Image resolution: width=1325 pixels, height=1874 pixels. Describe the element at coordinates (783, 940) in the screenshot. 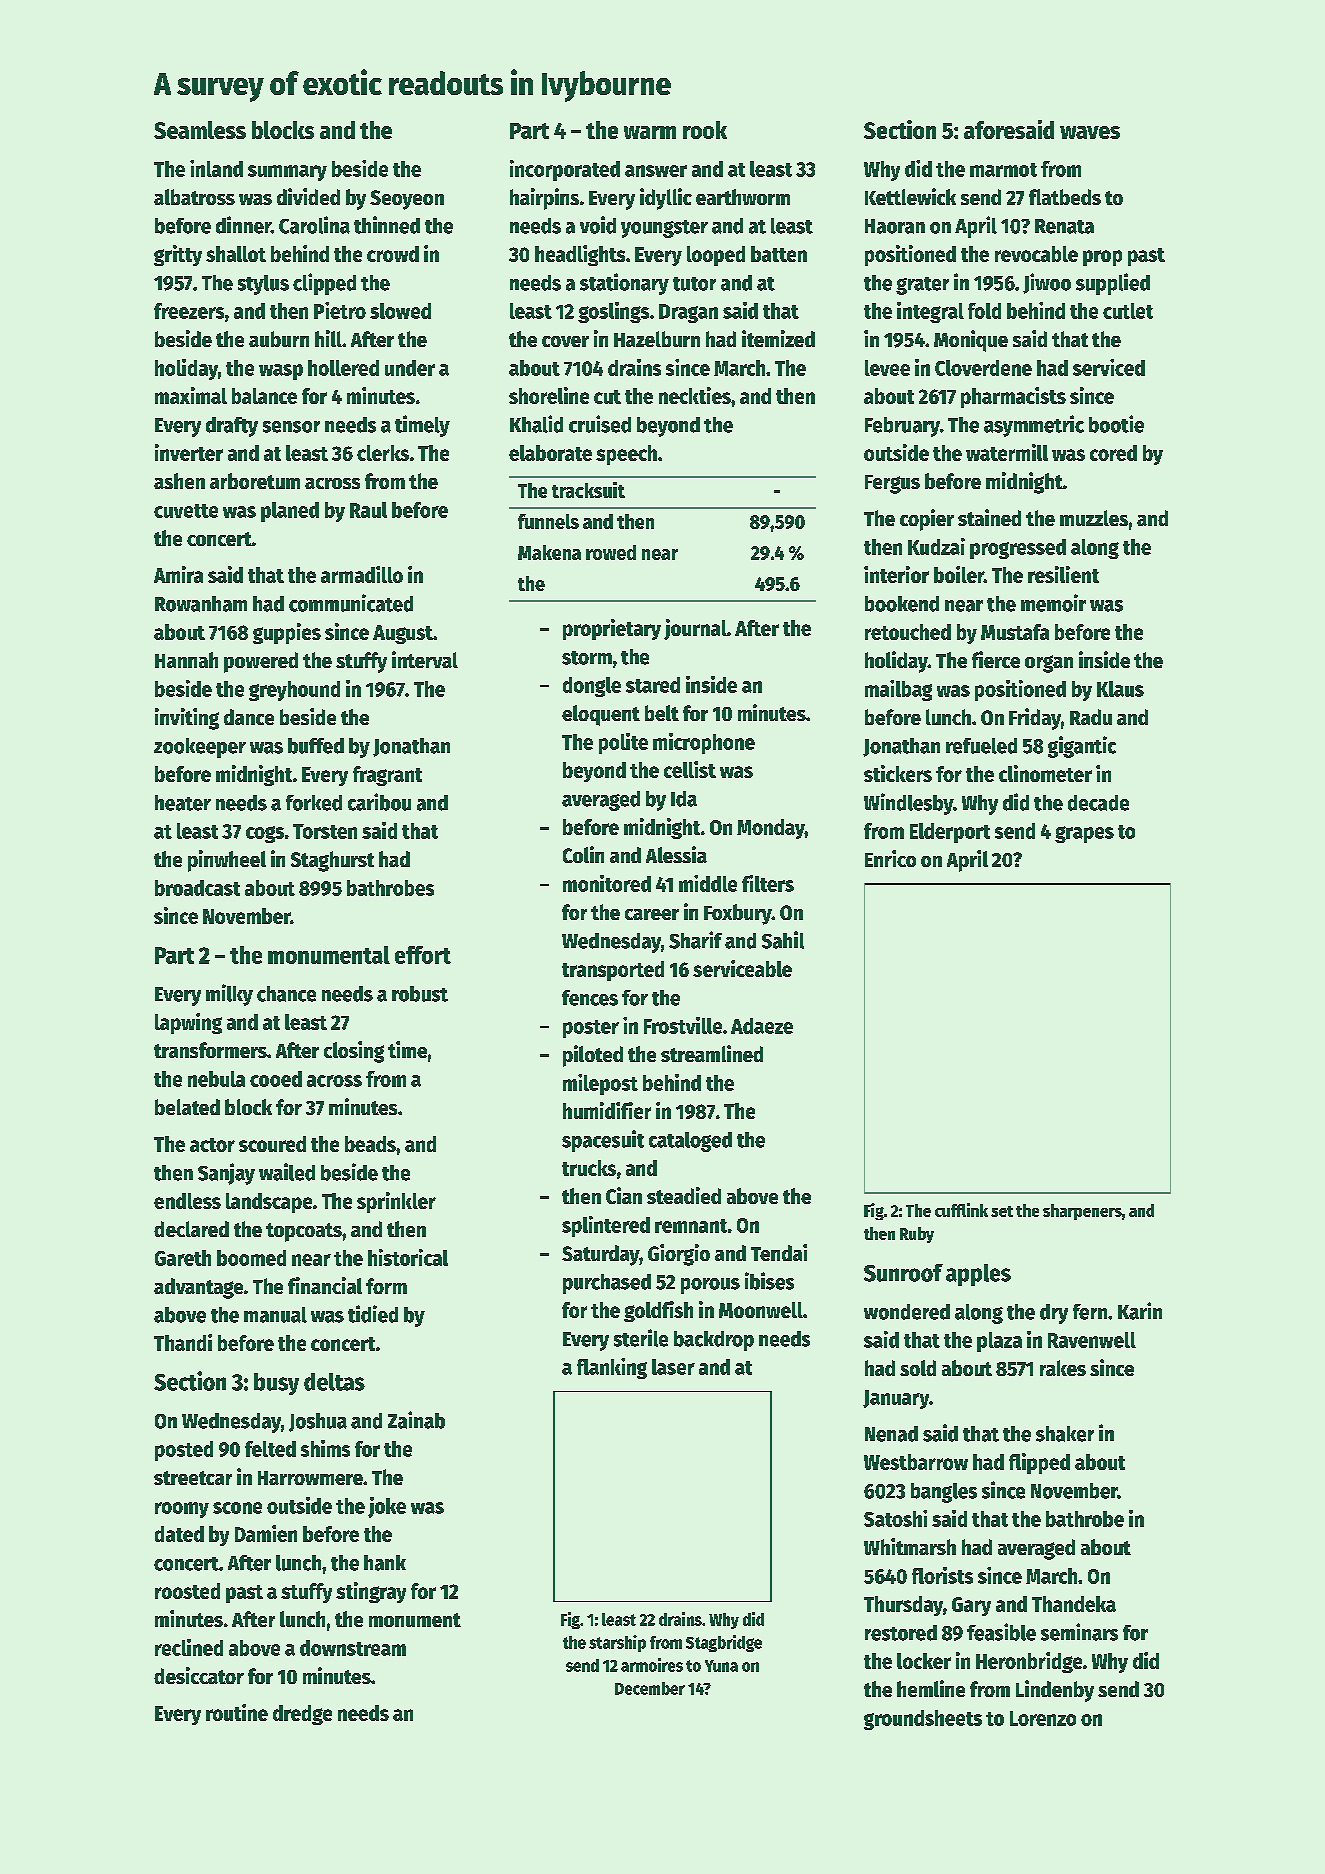

I see `Sahil` at that location.
